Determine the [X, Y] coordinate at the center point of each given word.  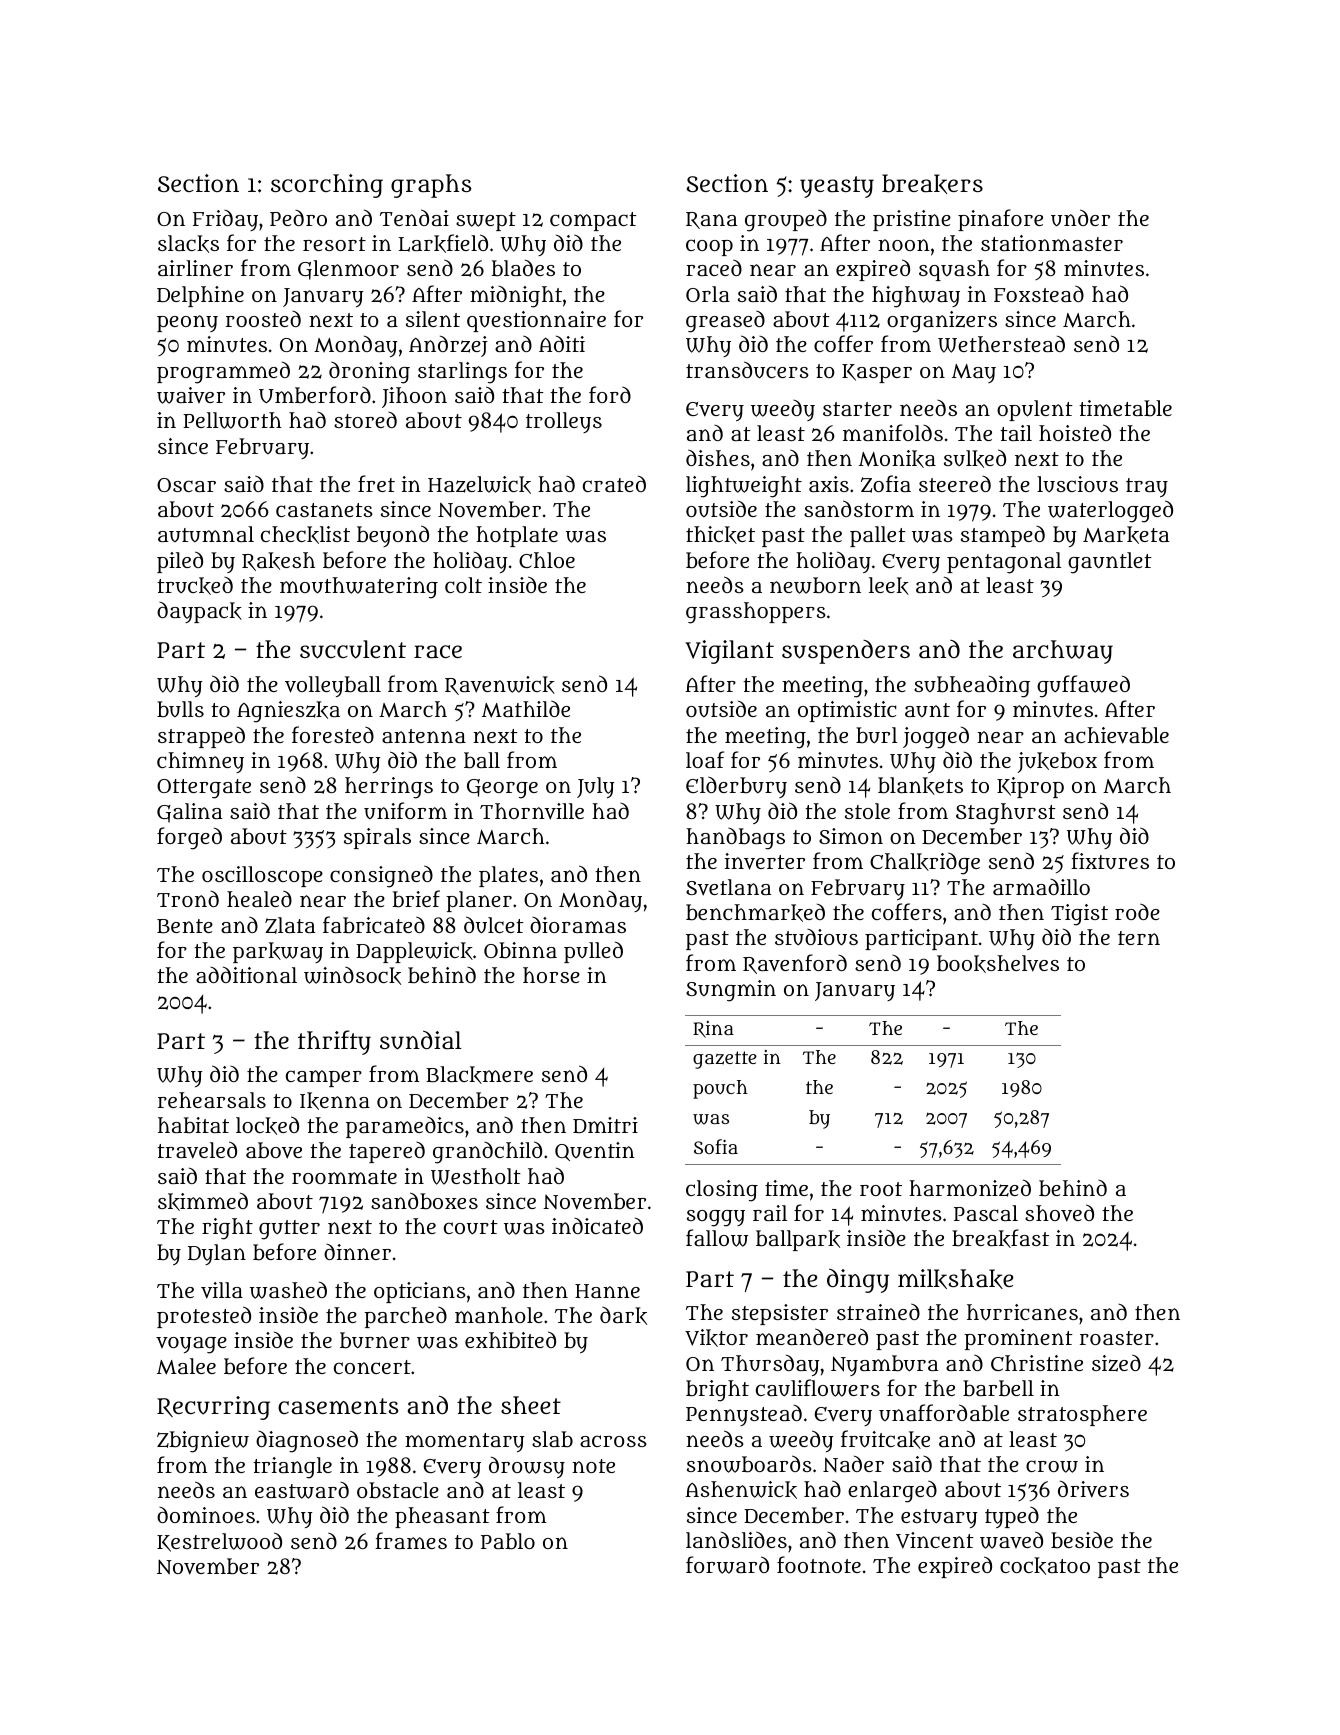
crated [614, 483]
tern [1139, 938]
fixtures [1110, 860]
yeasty [837, 187]
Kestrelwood [219, 1542]
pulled [593, 952]
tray [1147, 487]
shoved [1059, 1213]
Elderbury [736, 787]
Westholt [476, 1176]
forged [189, 838]
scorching [327, 186]
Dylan [217, 1254]
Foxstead [1039, 293]
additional [246, 974]
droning [369, 372]
